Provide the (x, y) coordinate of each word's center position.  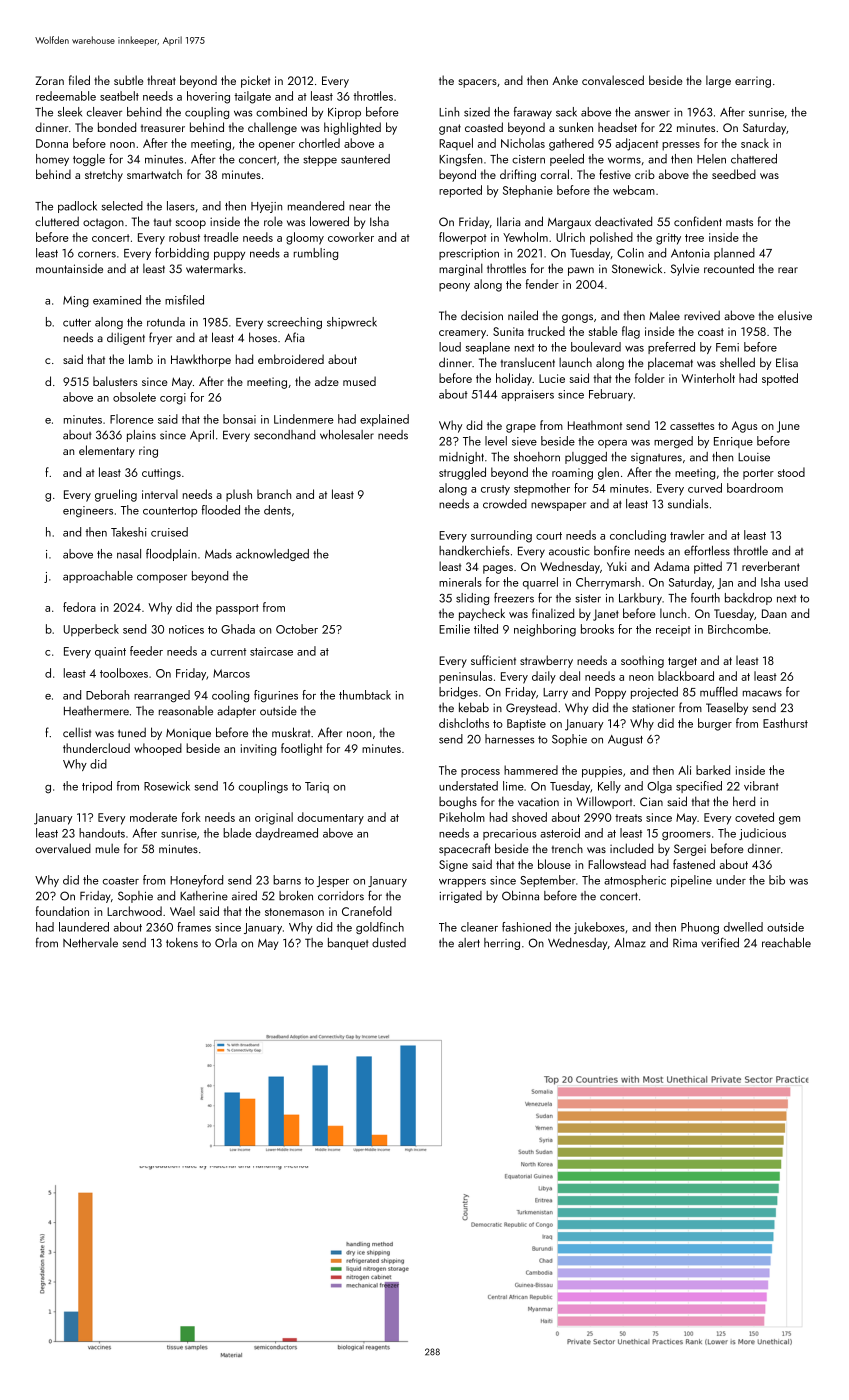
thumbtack (365, 695)
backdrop (748, 599)
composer (162, 578)
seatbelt (119, 96)
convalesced (613, 80)
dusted (389, 943)
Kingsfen (460, 160)
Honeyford (196, 881)
